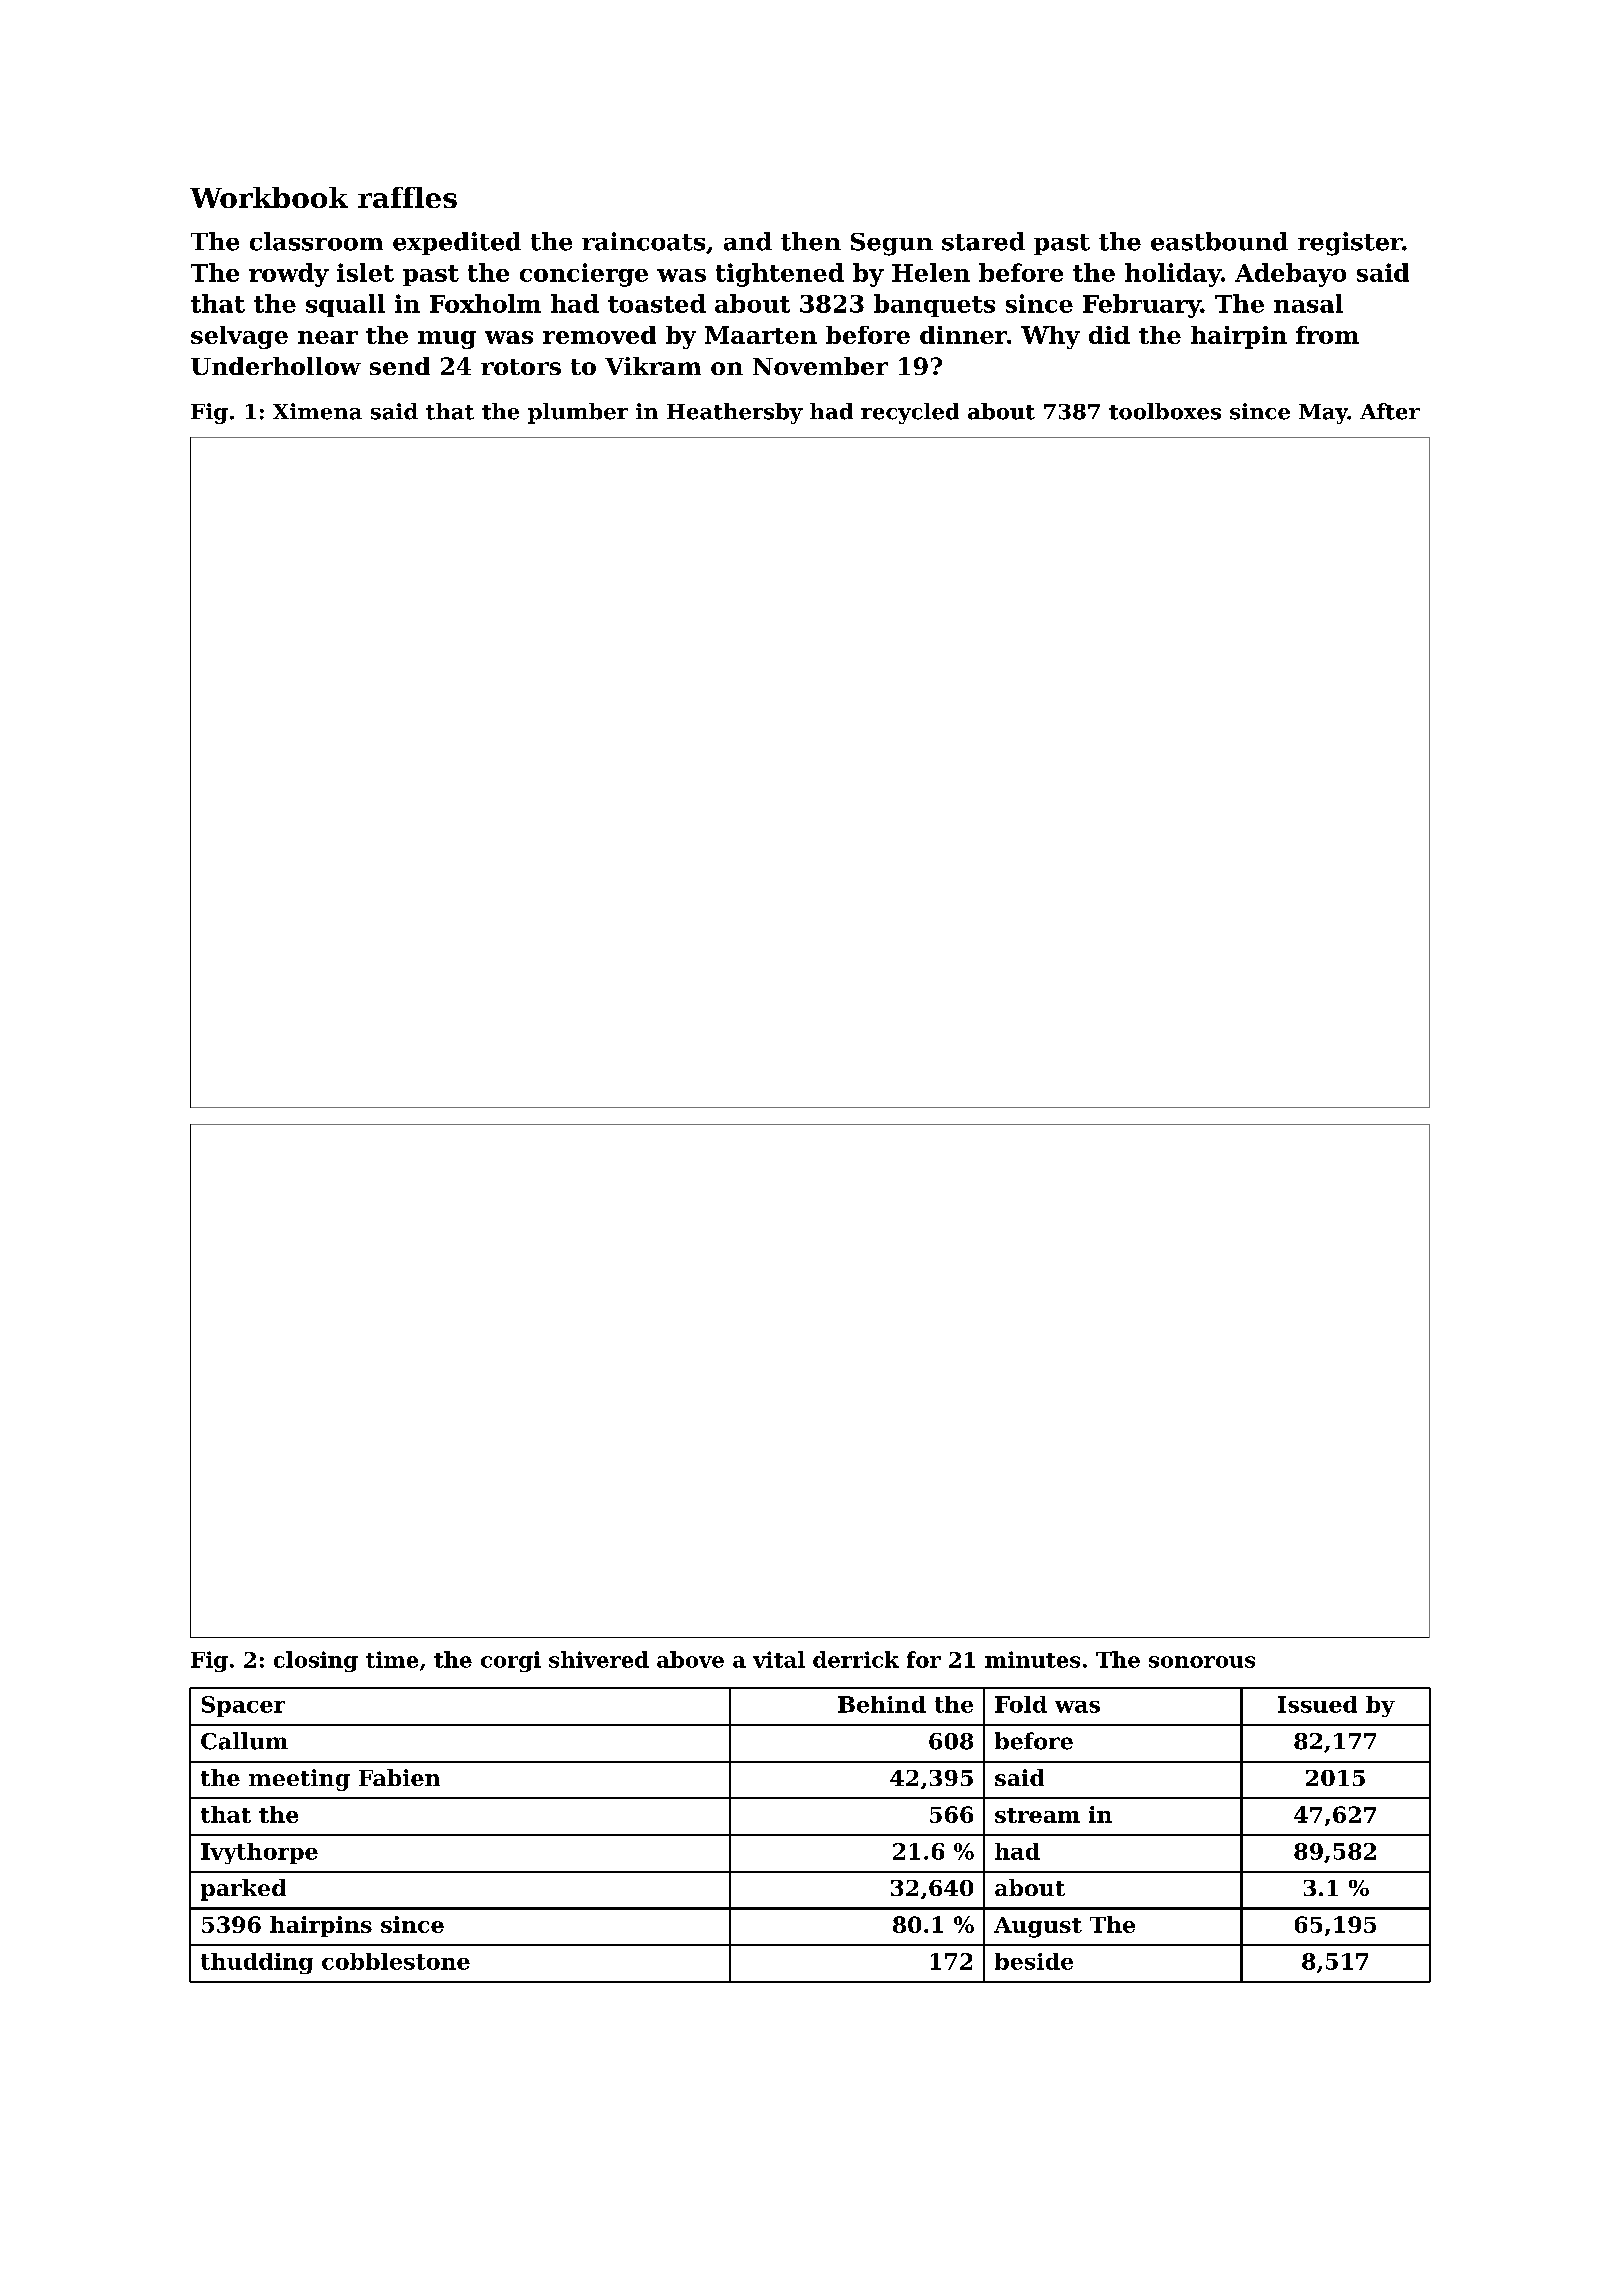 The height and width of the page is (2292, 1620). I want to click on May, so click(1323, 414).
